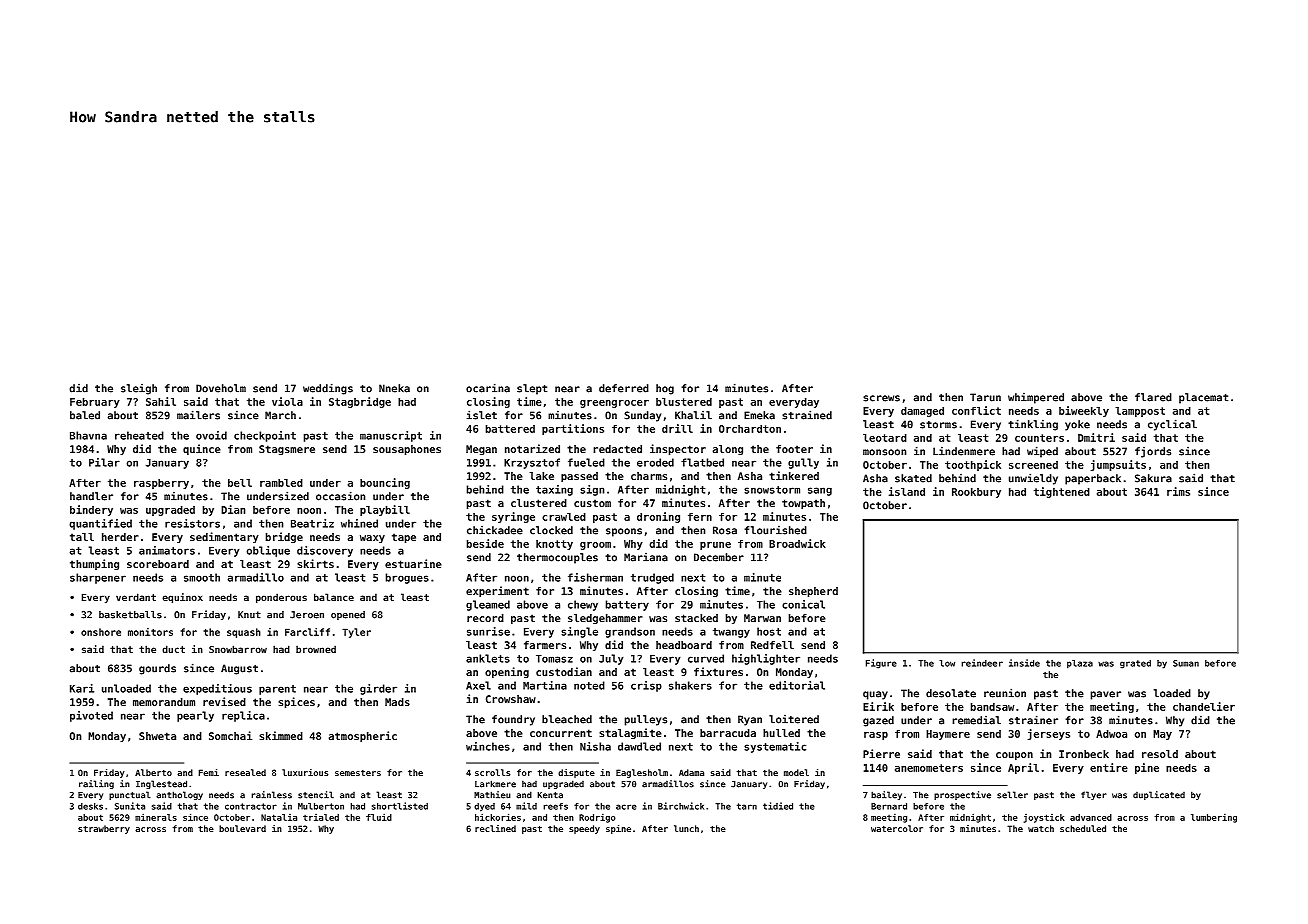 The image size is (1308, 924). Describe the element at coordinates (139, 389) in the document. I see `sleigh` at that location.
